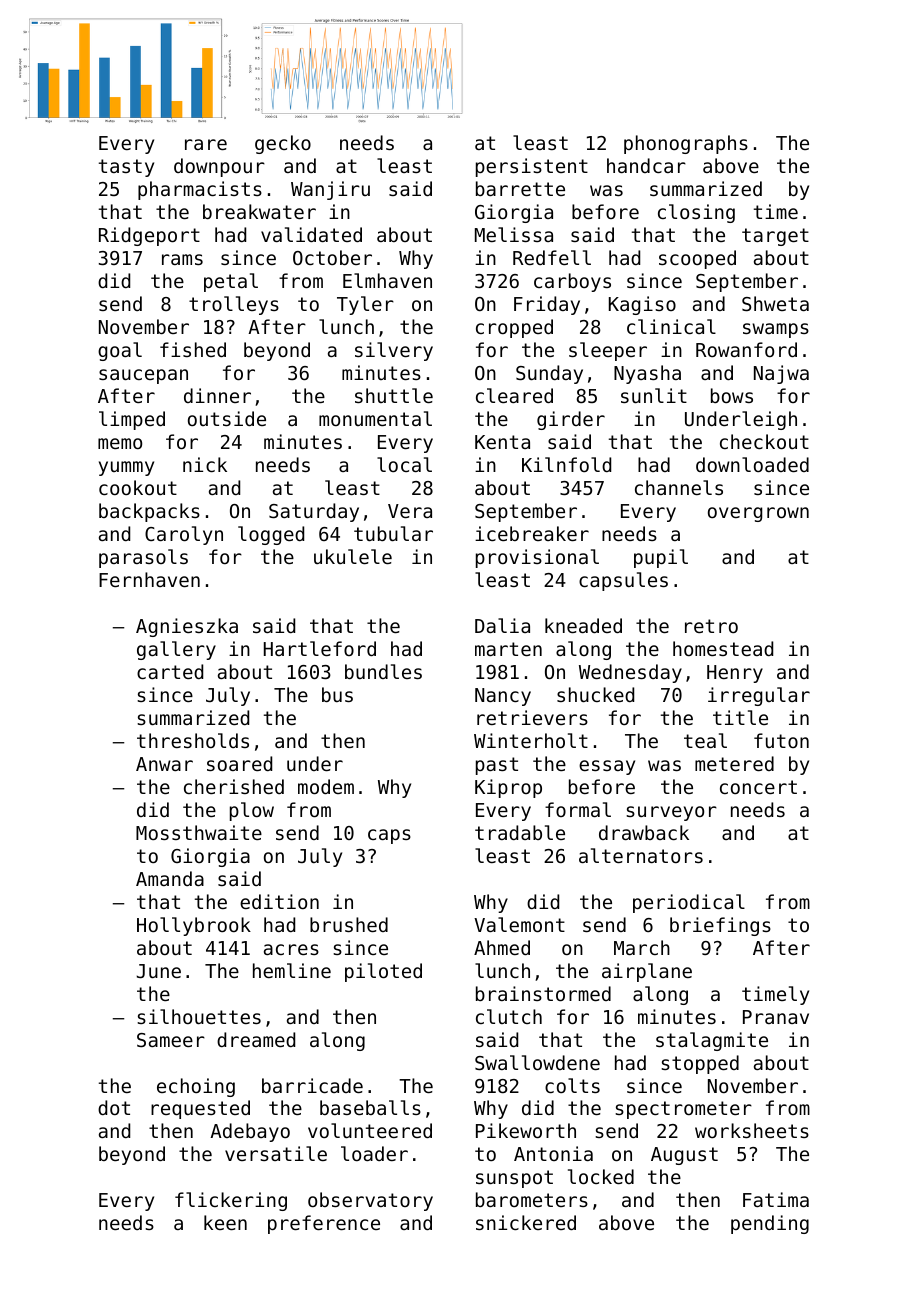  What do you see at coordinates (164, 764) in the document?
I see `Anwar` at bounding box center [164, 764].
